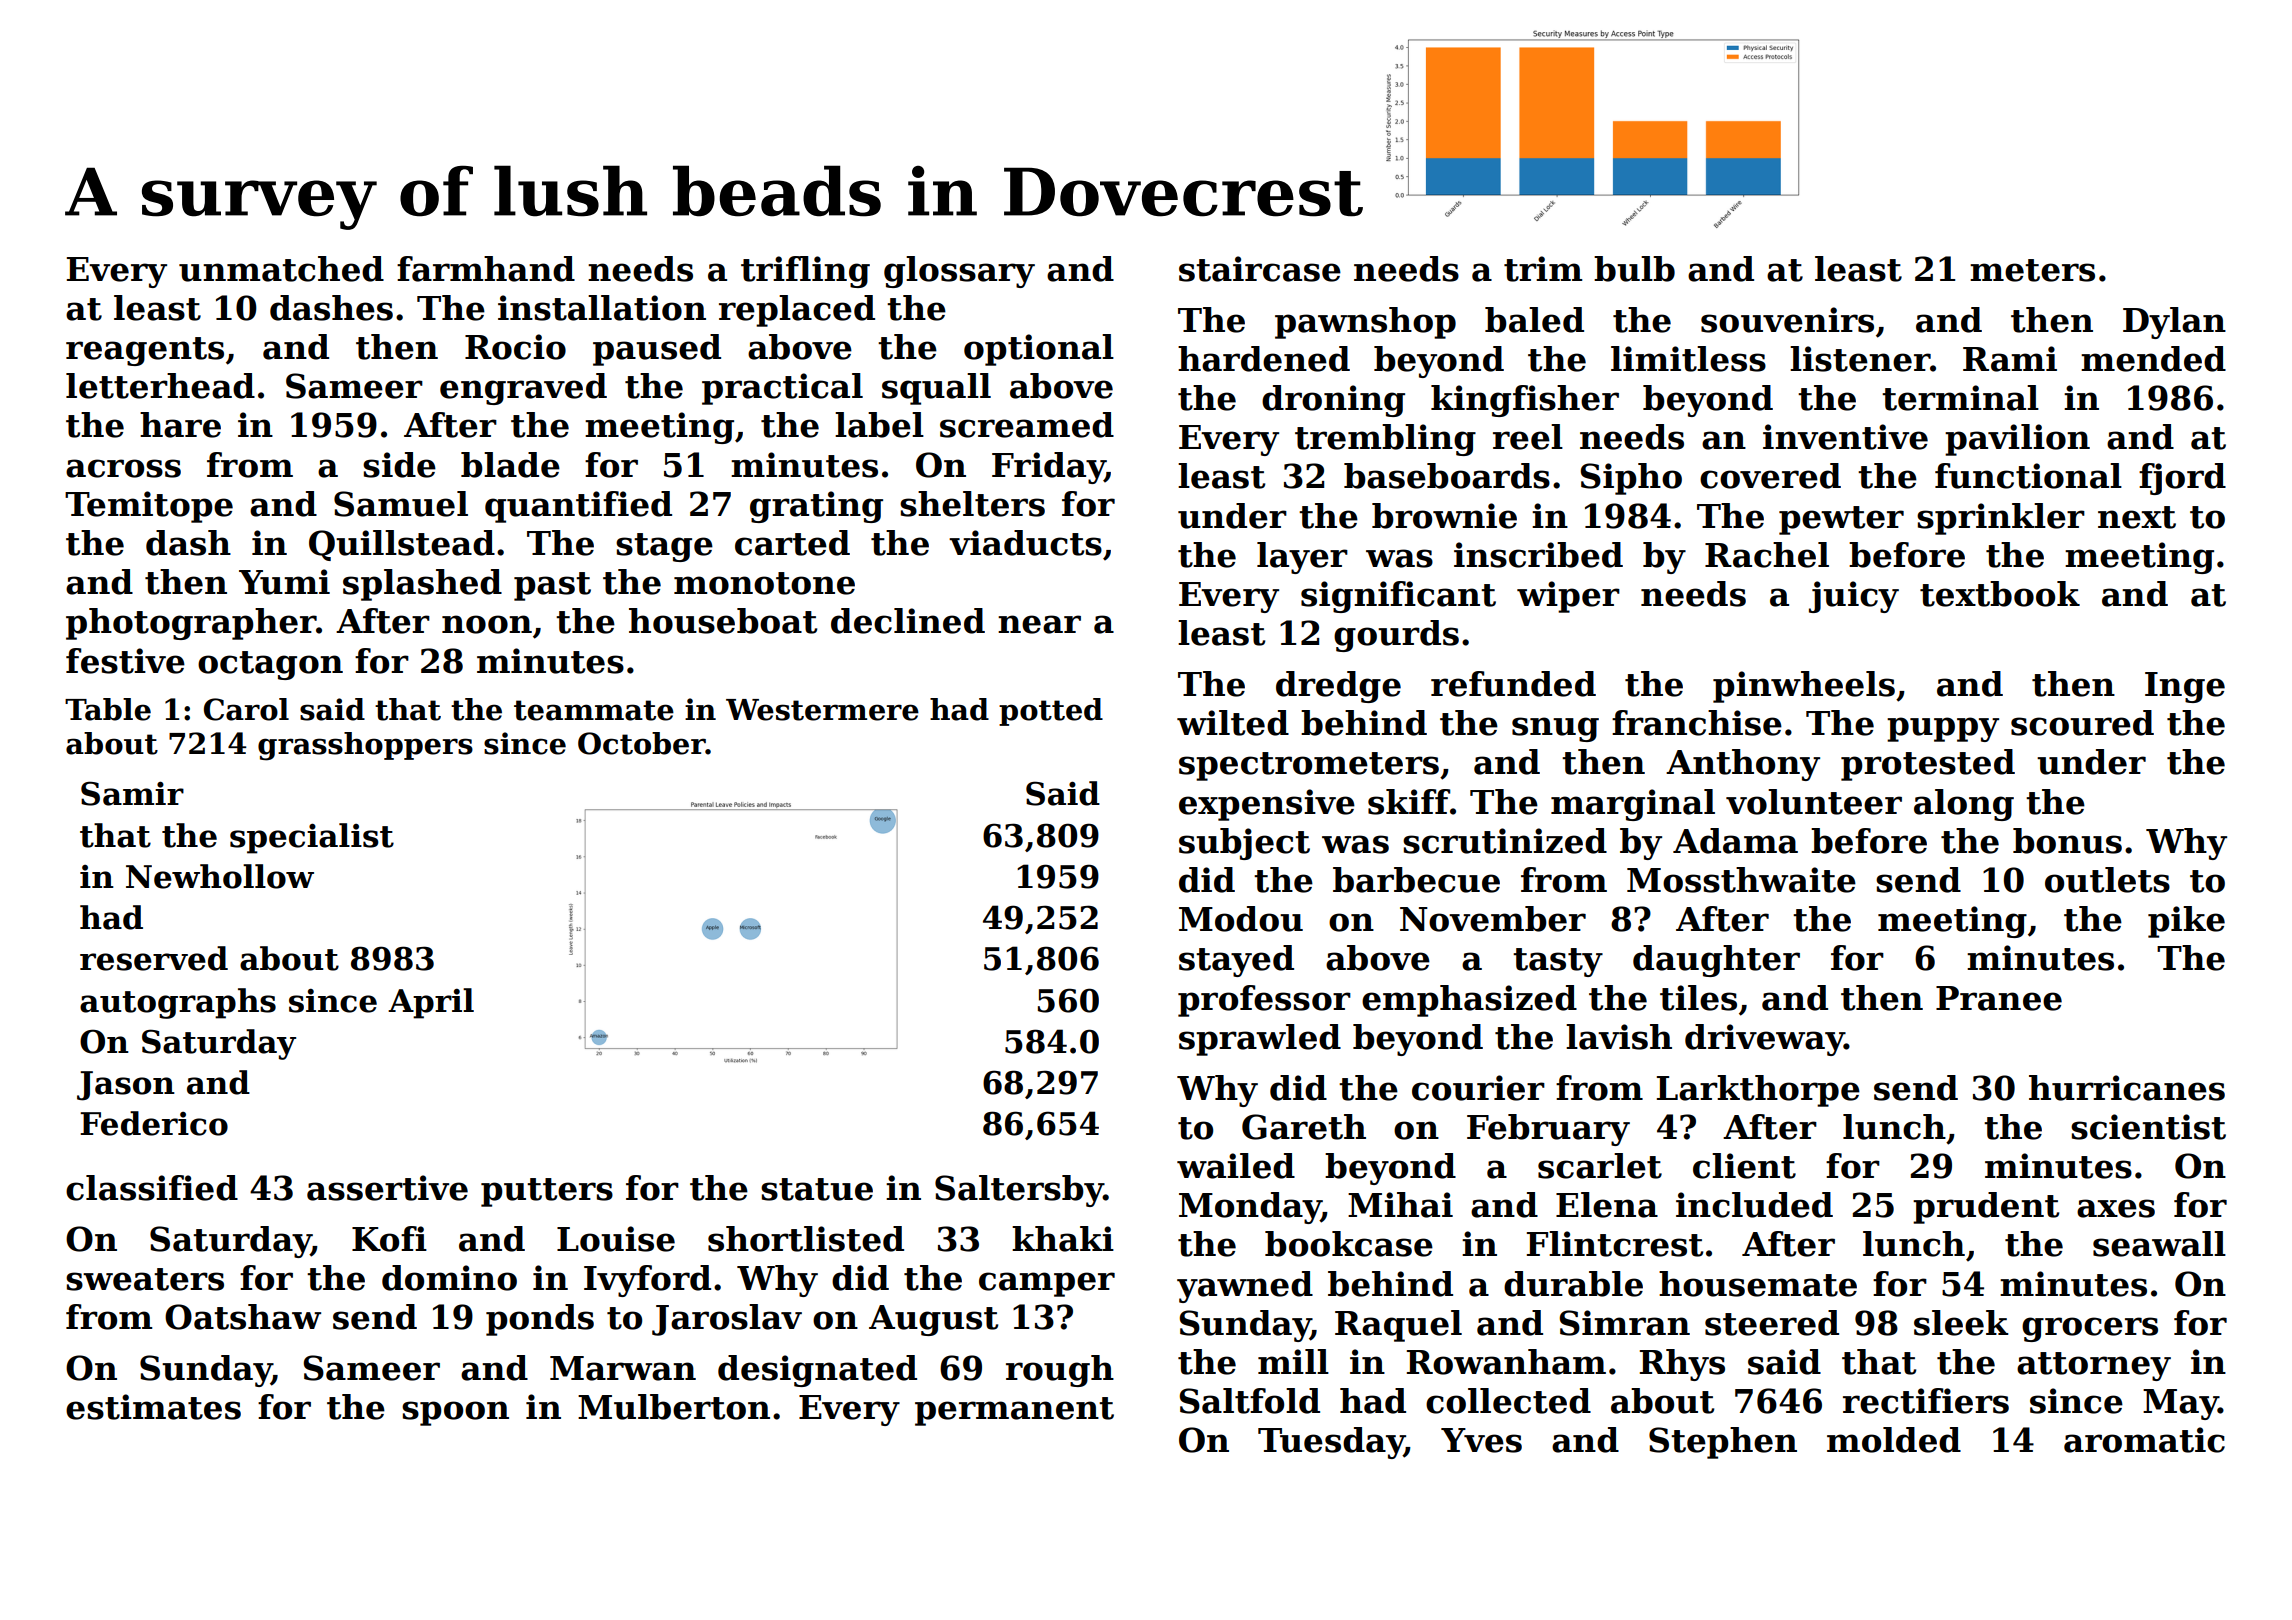 The height and width of the document is (1620, 2292). I want to click on pike, so click(2186, 922).
